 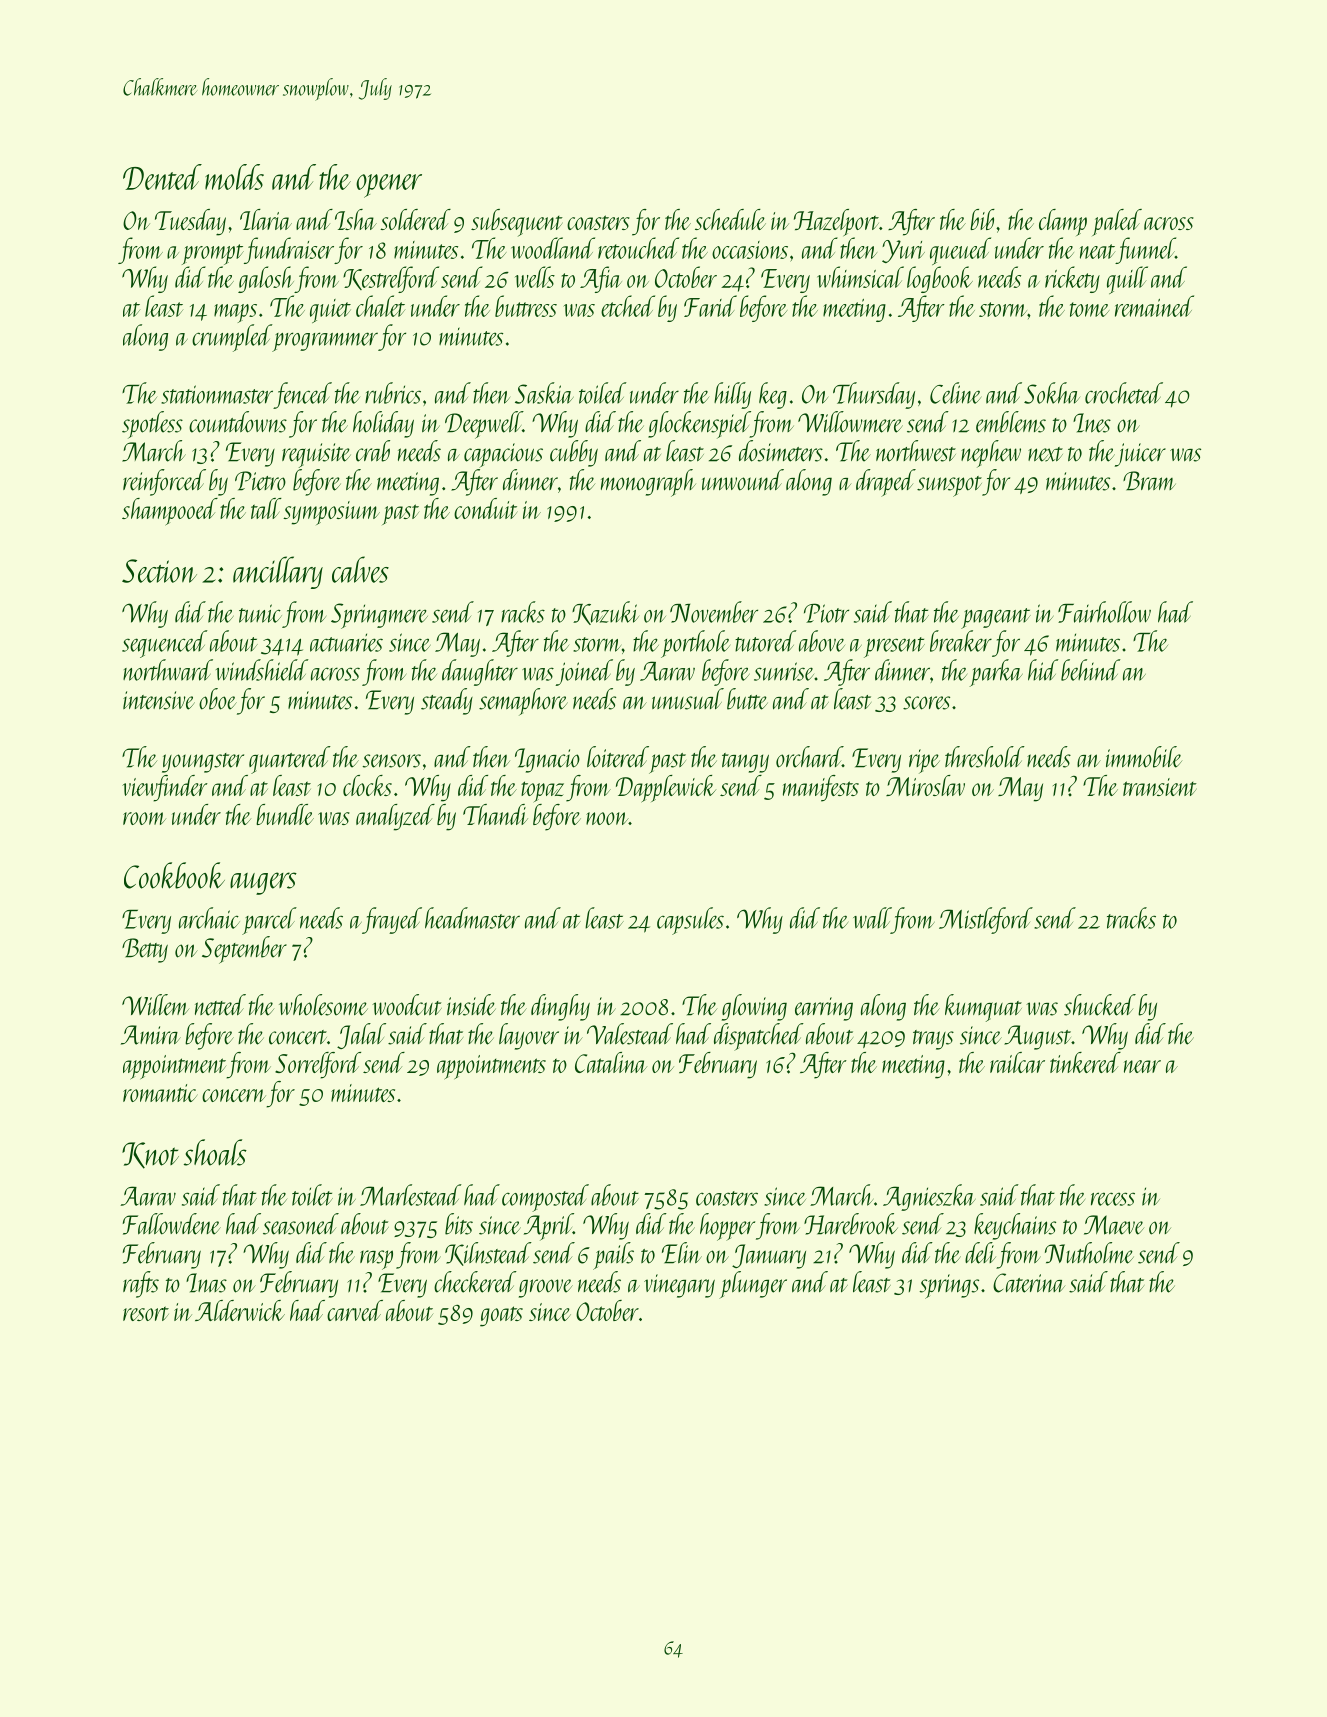 What do you see at coordinates (1104, 612) in the page?
I see `Fairhollow` at bounding box center [1104, 612].
